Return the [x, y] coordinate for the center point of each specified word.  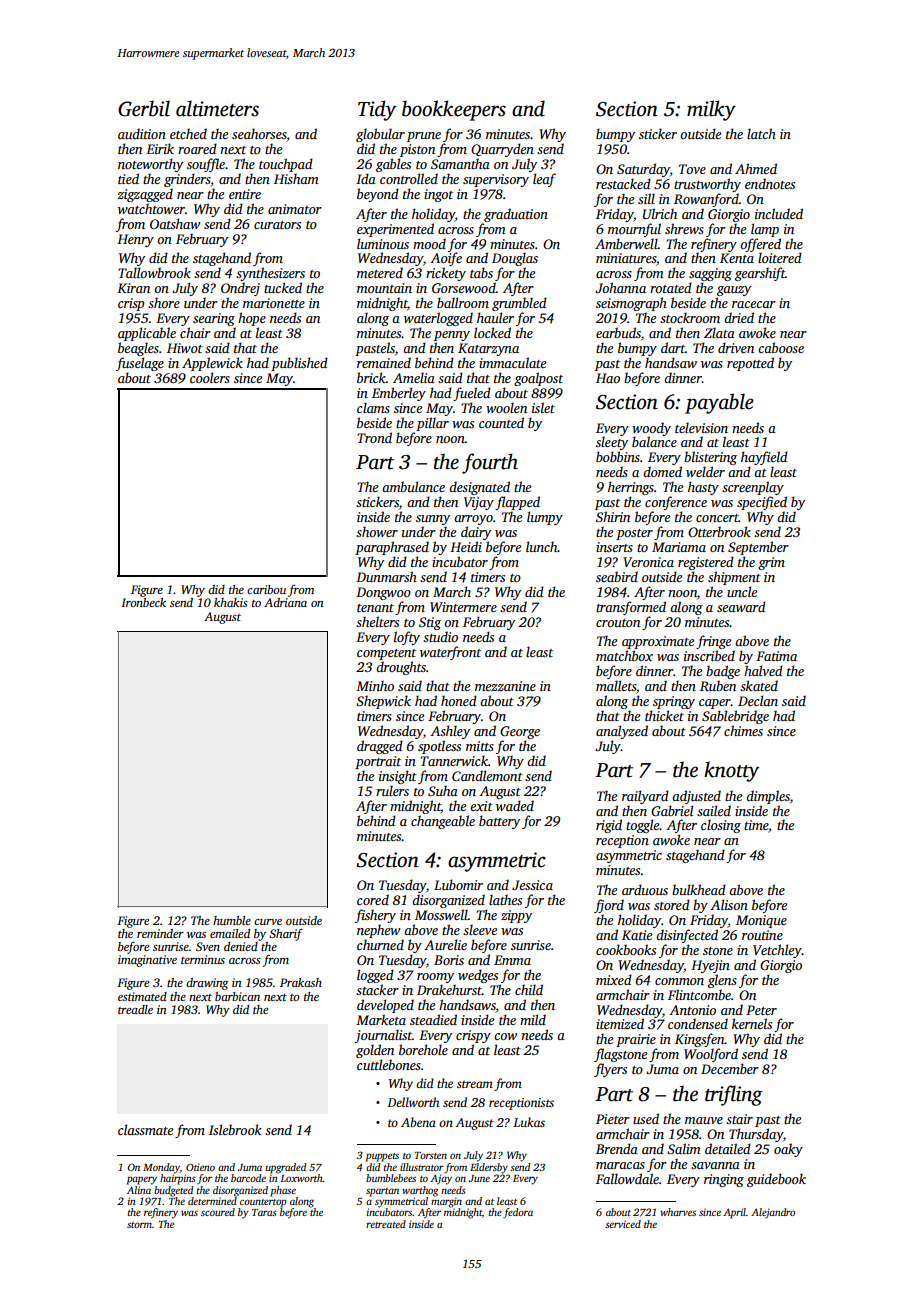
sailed [714, 810]
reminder [160, 933]
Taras [264, 1212]
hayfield [764, 458]
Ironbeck [143, 602]
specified [762, 503]
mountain [384, 288]
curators [277, 225]
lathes [505, 899]
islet [543, 407]
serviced [623, 1224]
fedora [518, 1213]
